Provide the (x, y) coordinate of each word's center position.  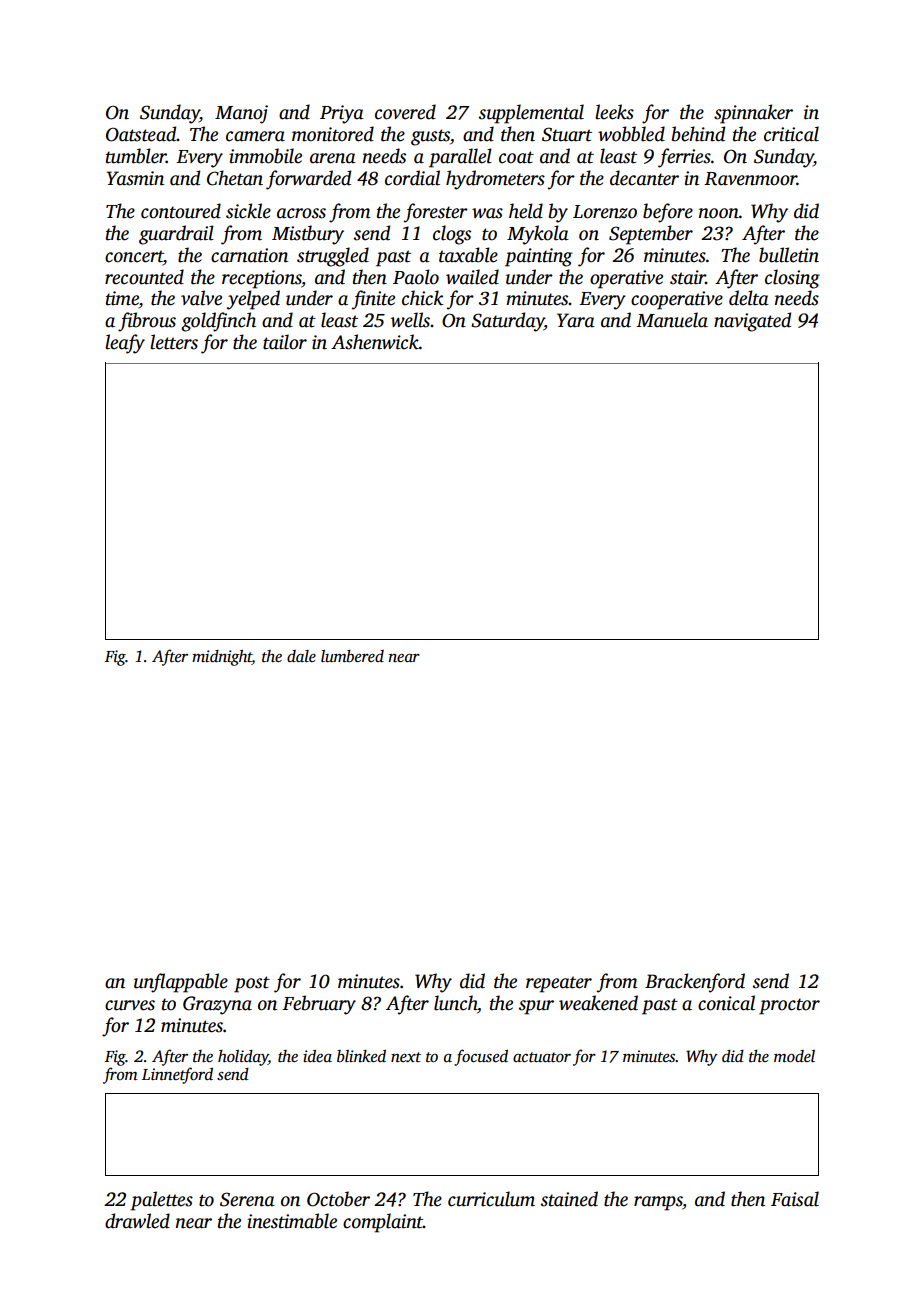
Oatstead (141, 134)
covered (405, 112)
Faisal (795, 1199)
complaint (383, 1223)
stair (688, 277)
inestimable (292, 1221)
